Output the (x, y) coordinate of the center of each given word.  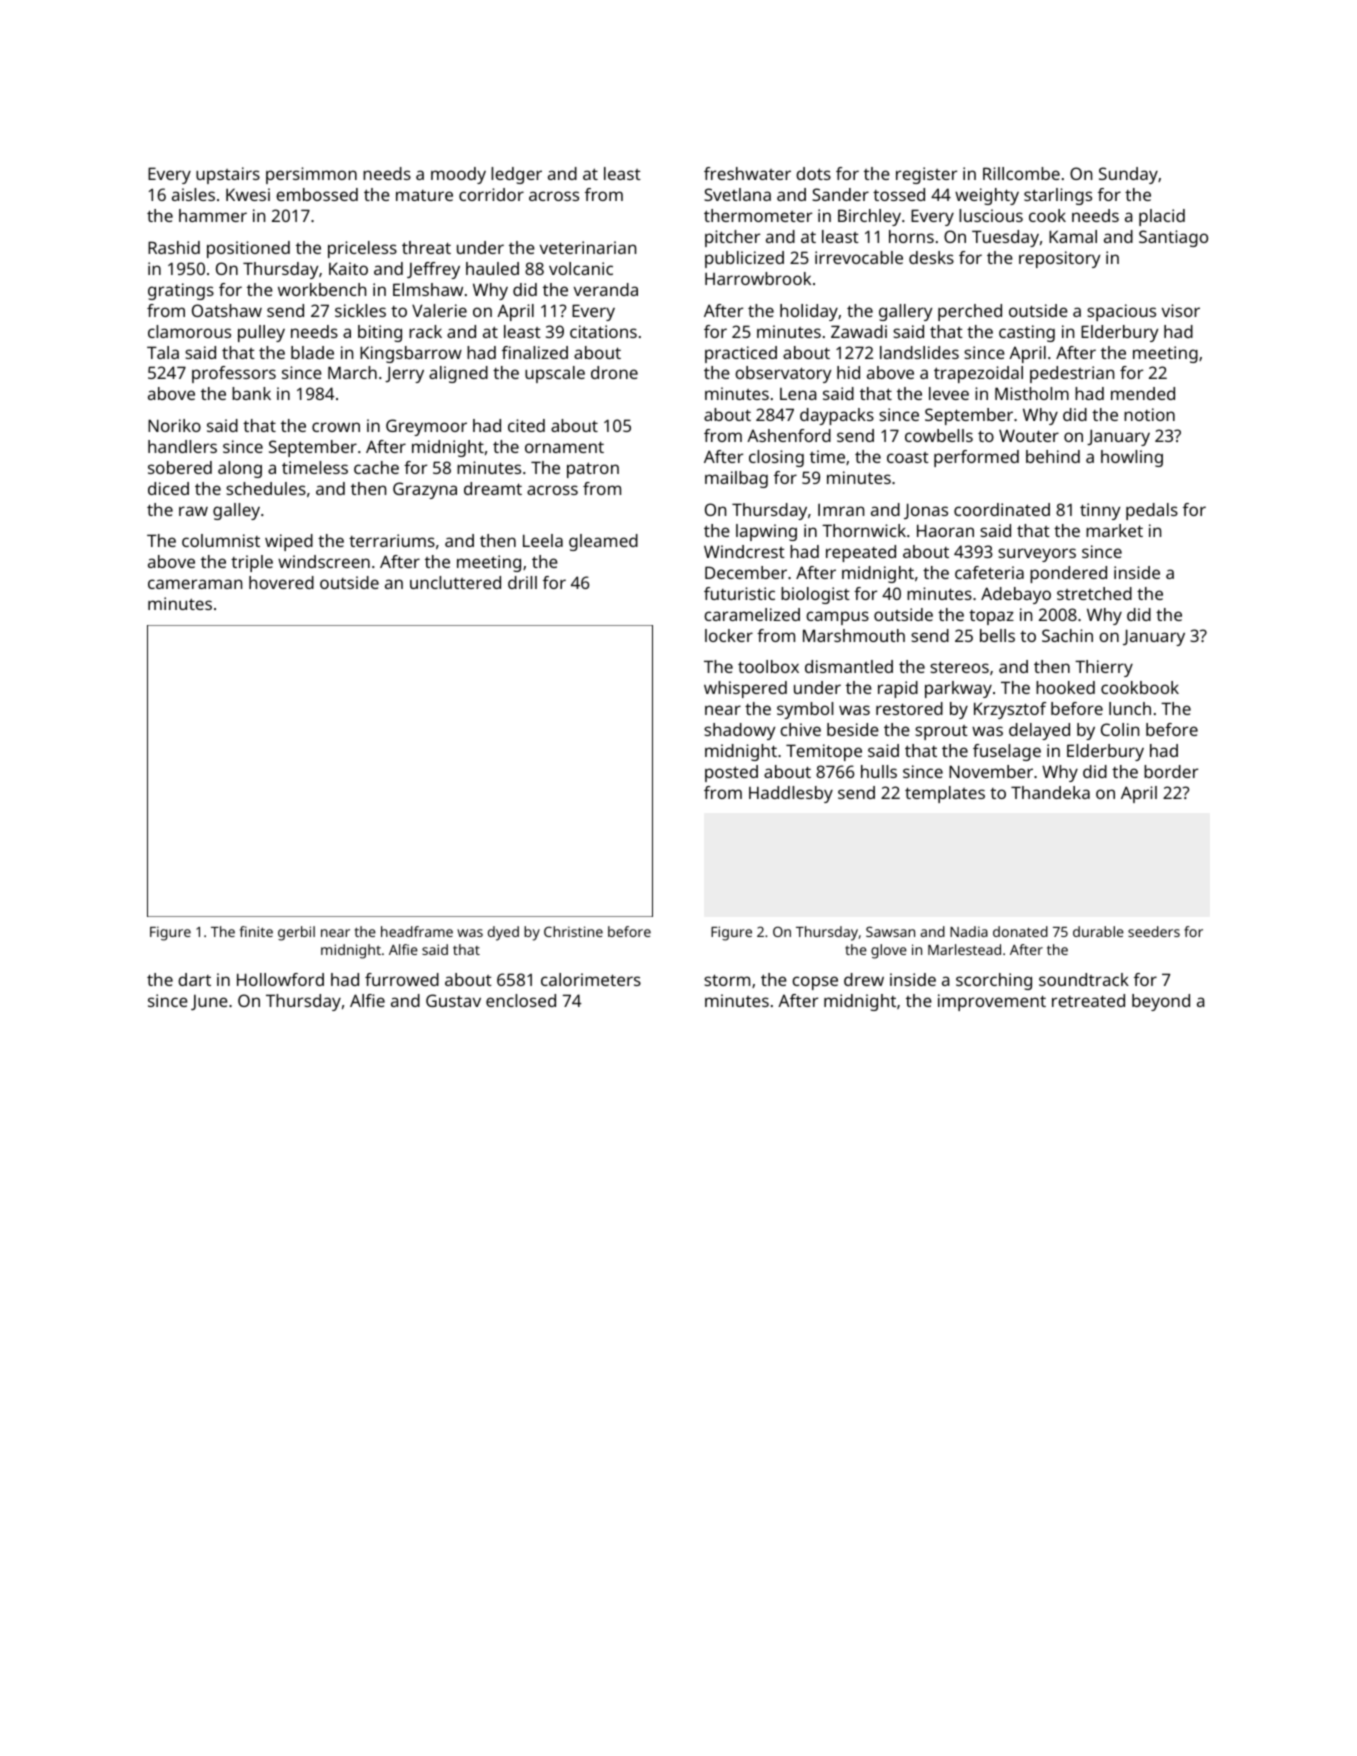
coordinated (1002, 509)
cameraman (195, 584)
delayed (1039, 731)
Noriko (174, 425)
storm (727, 980)
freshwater (747, 173)
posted (731, 773)
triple (252, 563)
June (209, 1002)
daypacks (837, 416)
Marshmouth (854, 635)
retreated (1088, 1000)
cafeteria (989, 572)
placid (1162, 217)
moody (458, 175)
